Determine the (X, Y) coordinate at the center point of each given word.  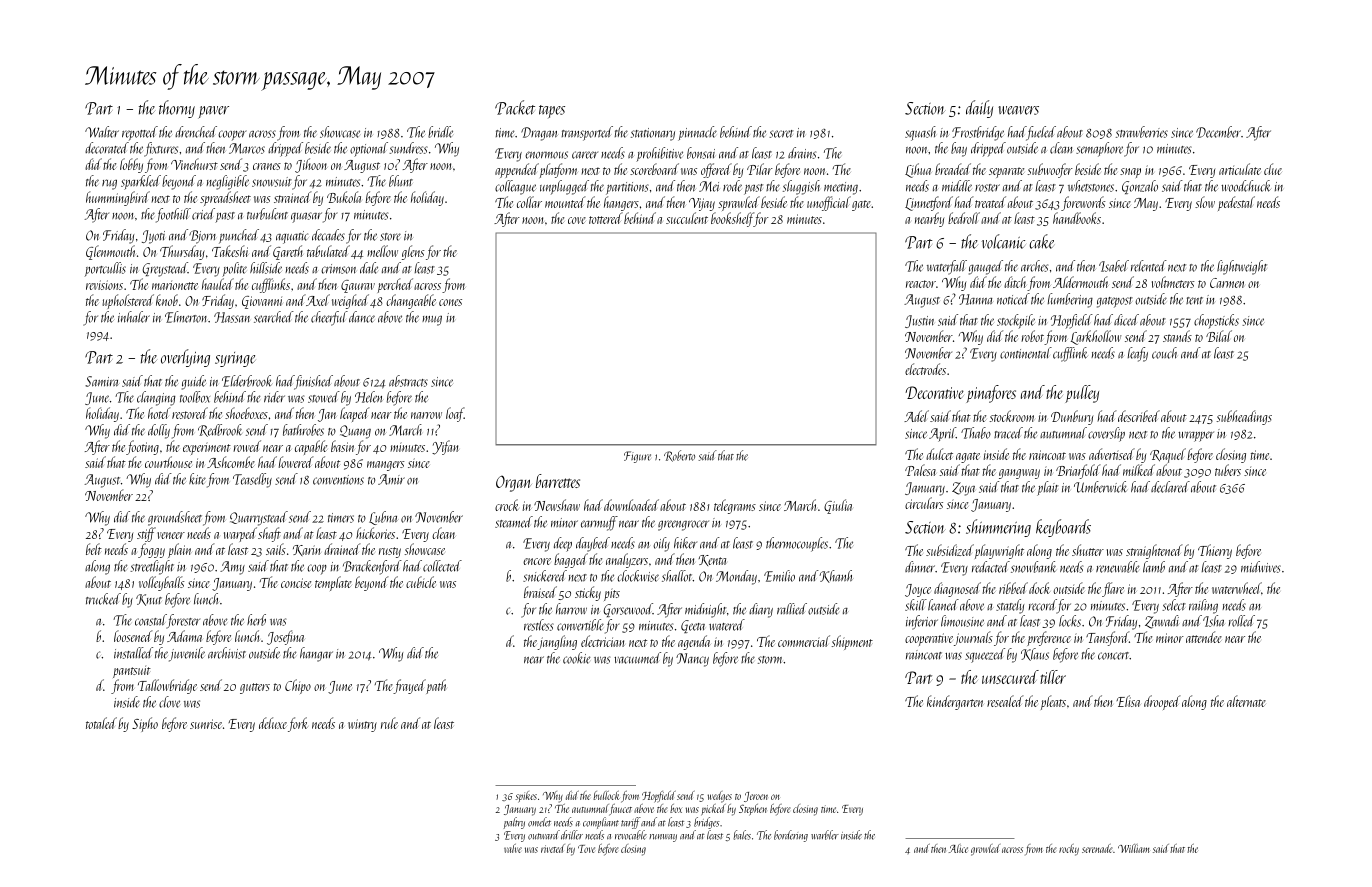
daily (979, 109)
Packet (515, 107)
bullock (606, 795)
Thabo (976, 433)
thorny (177, 109)
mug (432, 321)
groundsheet (175, 518)
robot (1032, 336)
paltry (514, 823)
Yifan (445, 447)
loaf (455, 414)
